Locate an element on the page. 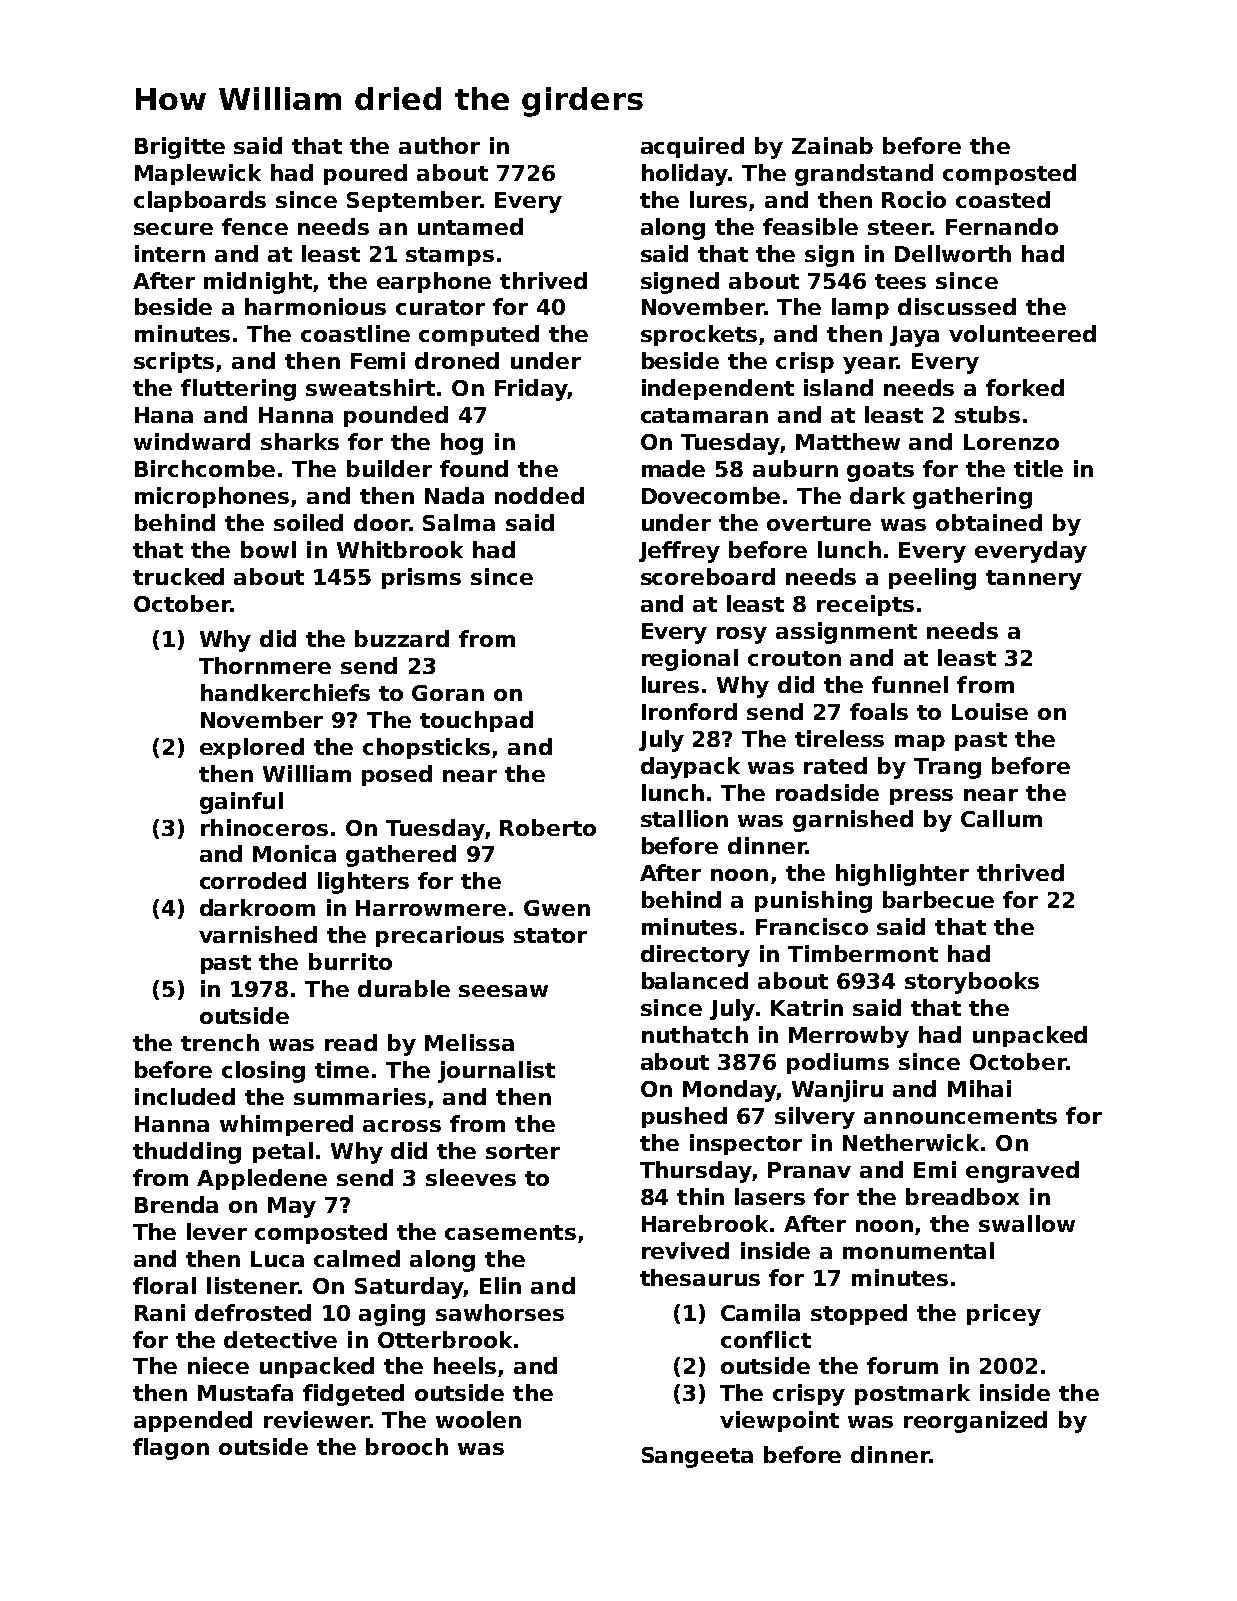 This document has width=1237, height=1601. Salma is located at coordinates (459, 522).
